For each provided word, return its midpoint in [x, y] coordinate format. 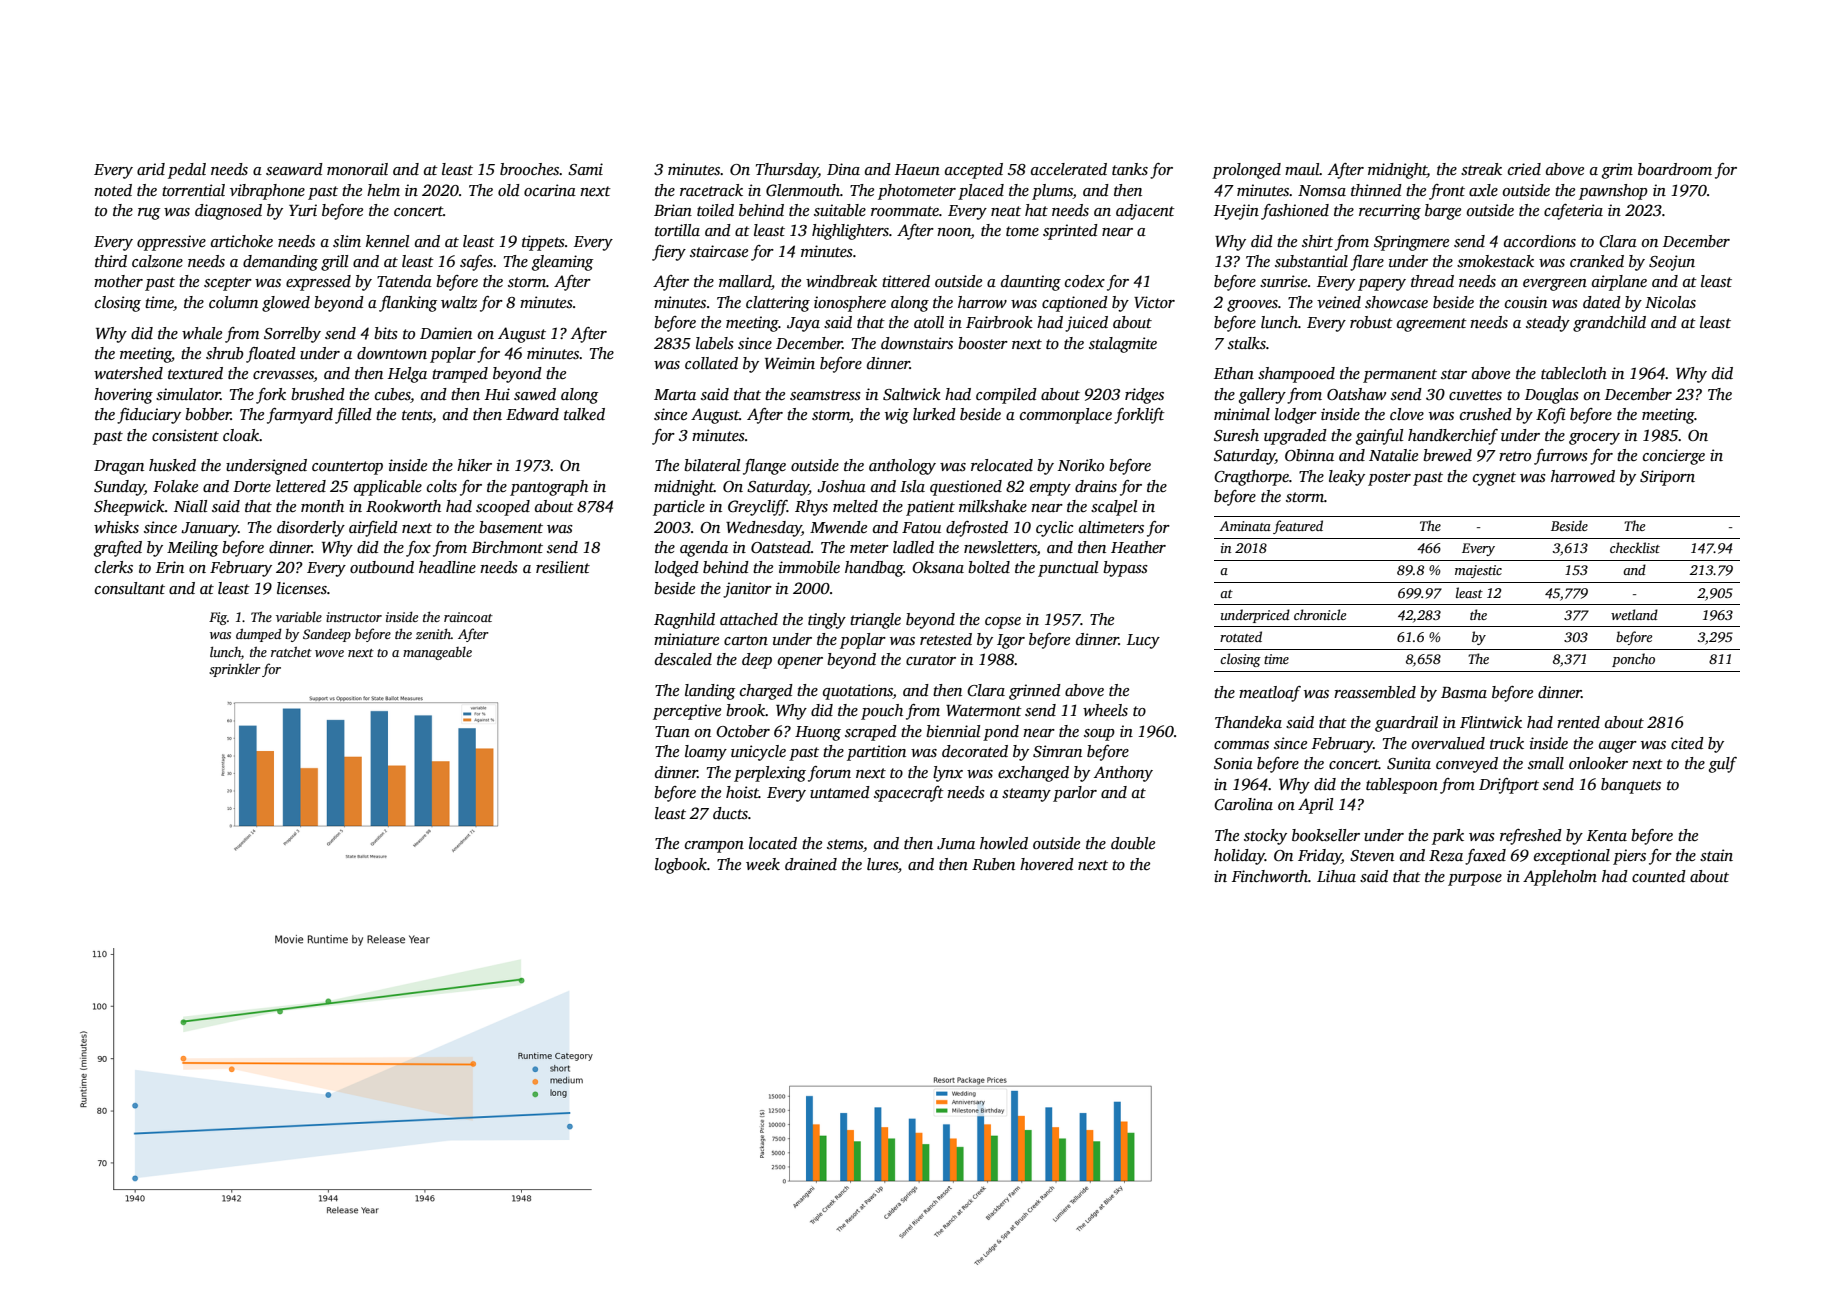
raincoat [468, 617]
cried [1524, 169]
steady [1548, 324]
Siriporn [1667, 478]
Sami [585, 169]
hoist [742, 792]
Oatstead [781, 547]
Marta [675, 394]
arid [151, 169]
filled [353, 416]
